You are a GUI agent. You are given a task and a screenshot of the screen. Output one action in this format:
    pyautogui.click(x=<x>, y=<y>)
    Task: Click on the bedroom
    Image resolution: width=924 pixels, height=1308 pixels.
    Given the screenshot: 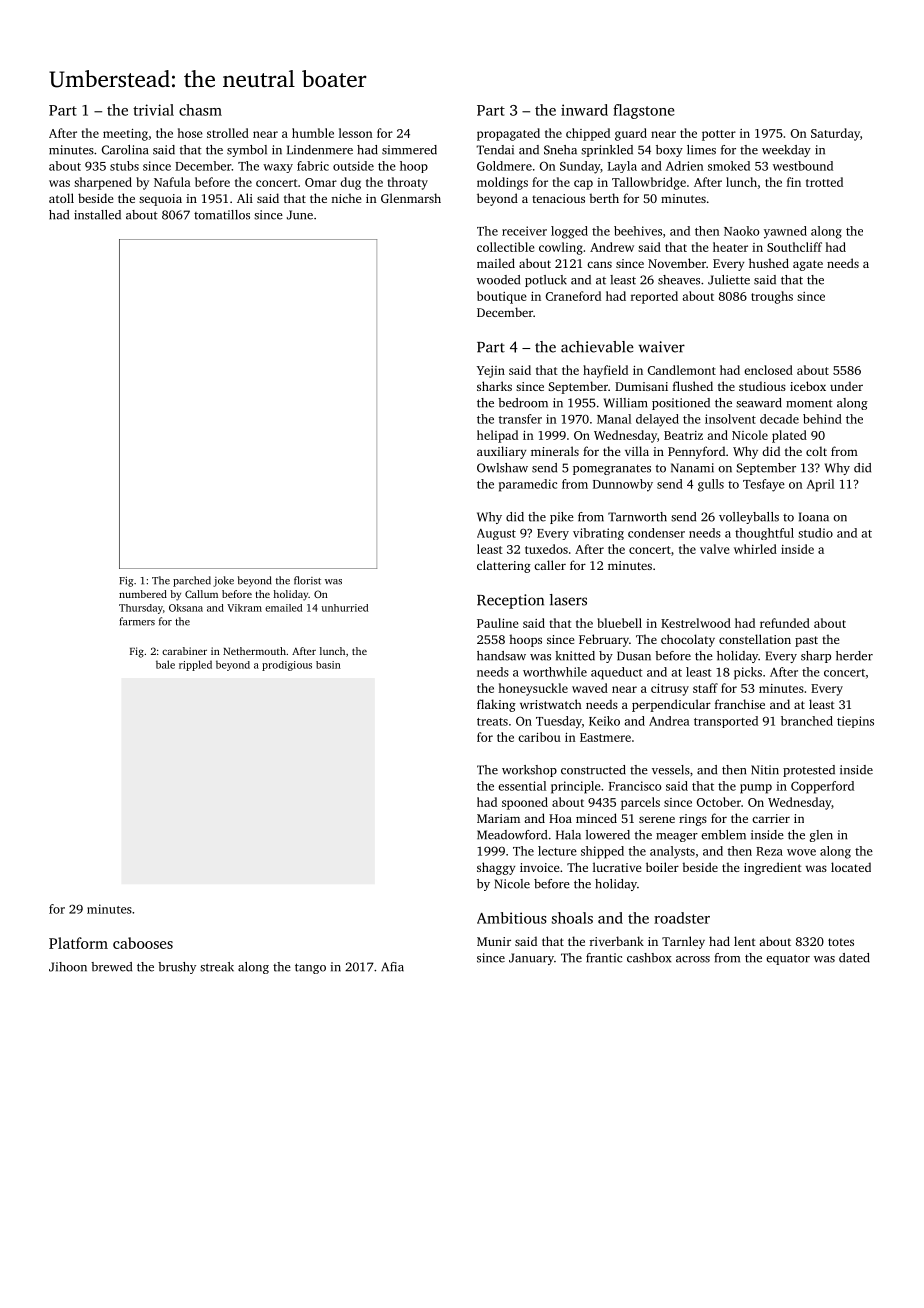 What is the action you would take?
    pyautogui.click(x=523, y=403)
